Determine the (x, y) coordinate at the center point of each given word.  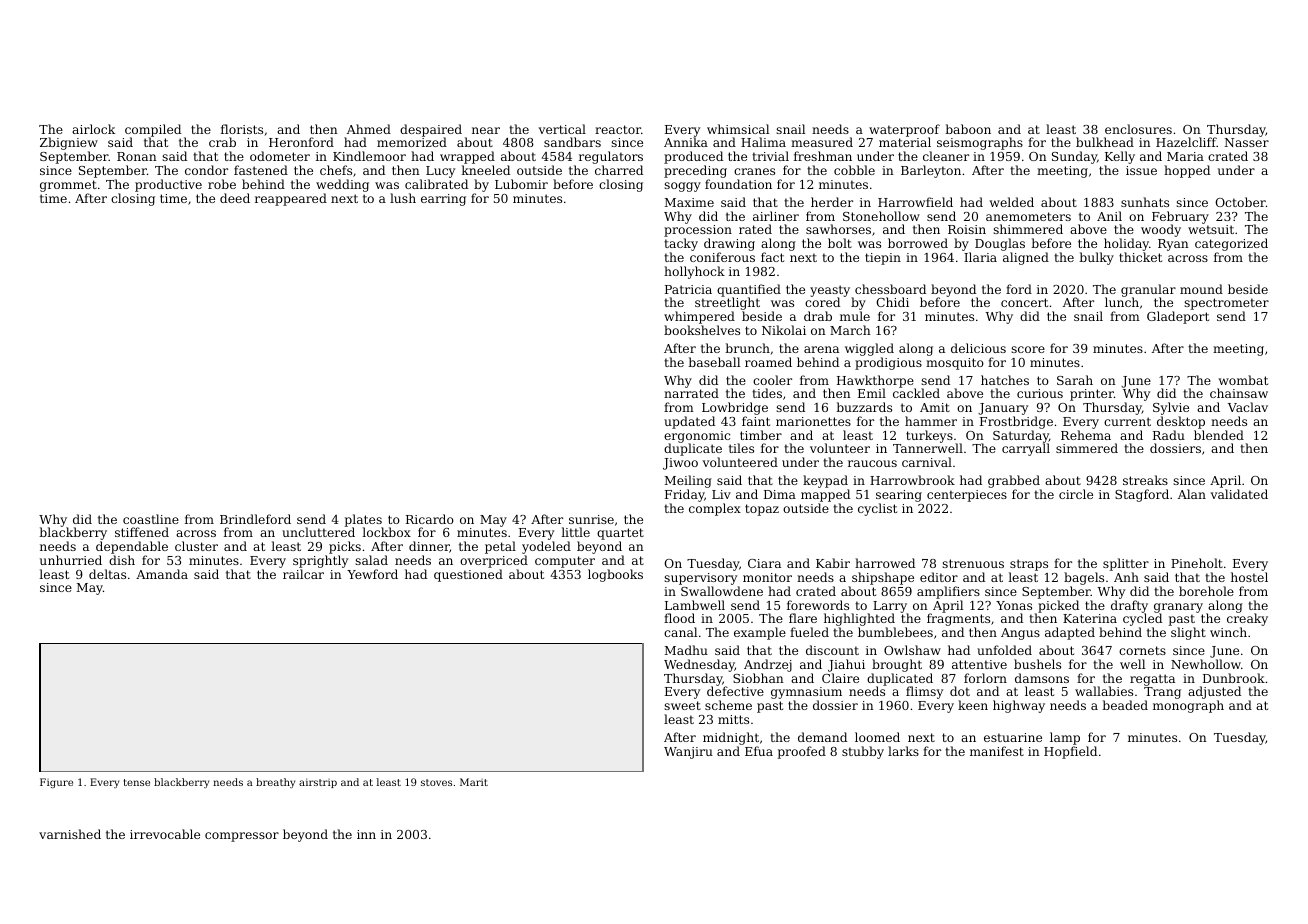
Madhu (686, 650)
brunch (747, 348)
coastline (151, 519)
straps (1029, 565)
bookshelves (702, 330)
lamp (1065, 738)
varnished (70, 834)
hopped (1187, 171)
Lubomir (521, 184)
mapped (825, 495)
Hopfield (1070, 752)
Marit (474, 782)
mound (1201, 289)
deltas (107, 574)
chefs (336, 170)
